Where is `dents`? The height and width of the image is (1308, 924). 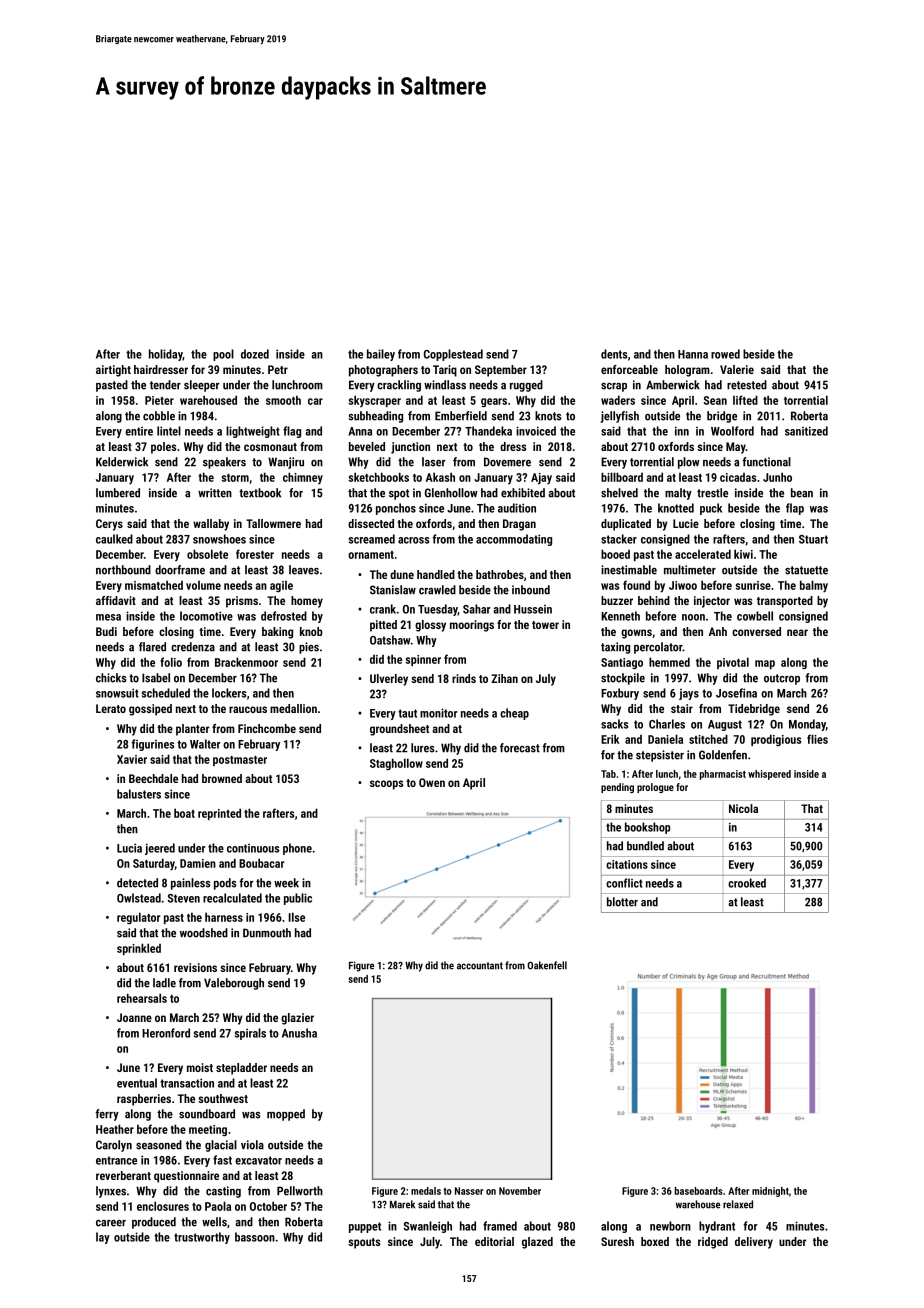
dents is located at coordinates (614, 354).
